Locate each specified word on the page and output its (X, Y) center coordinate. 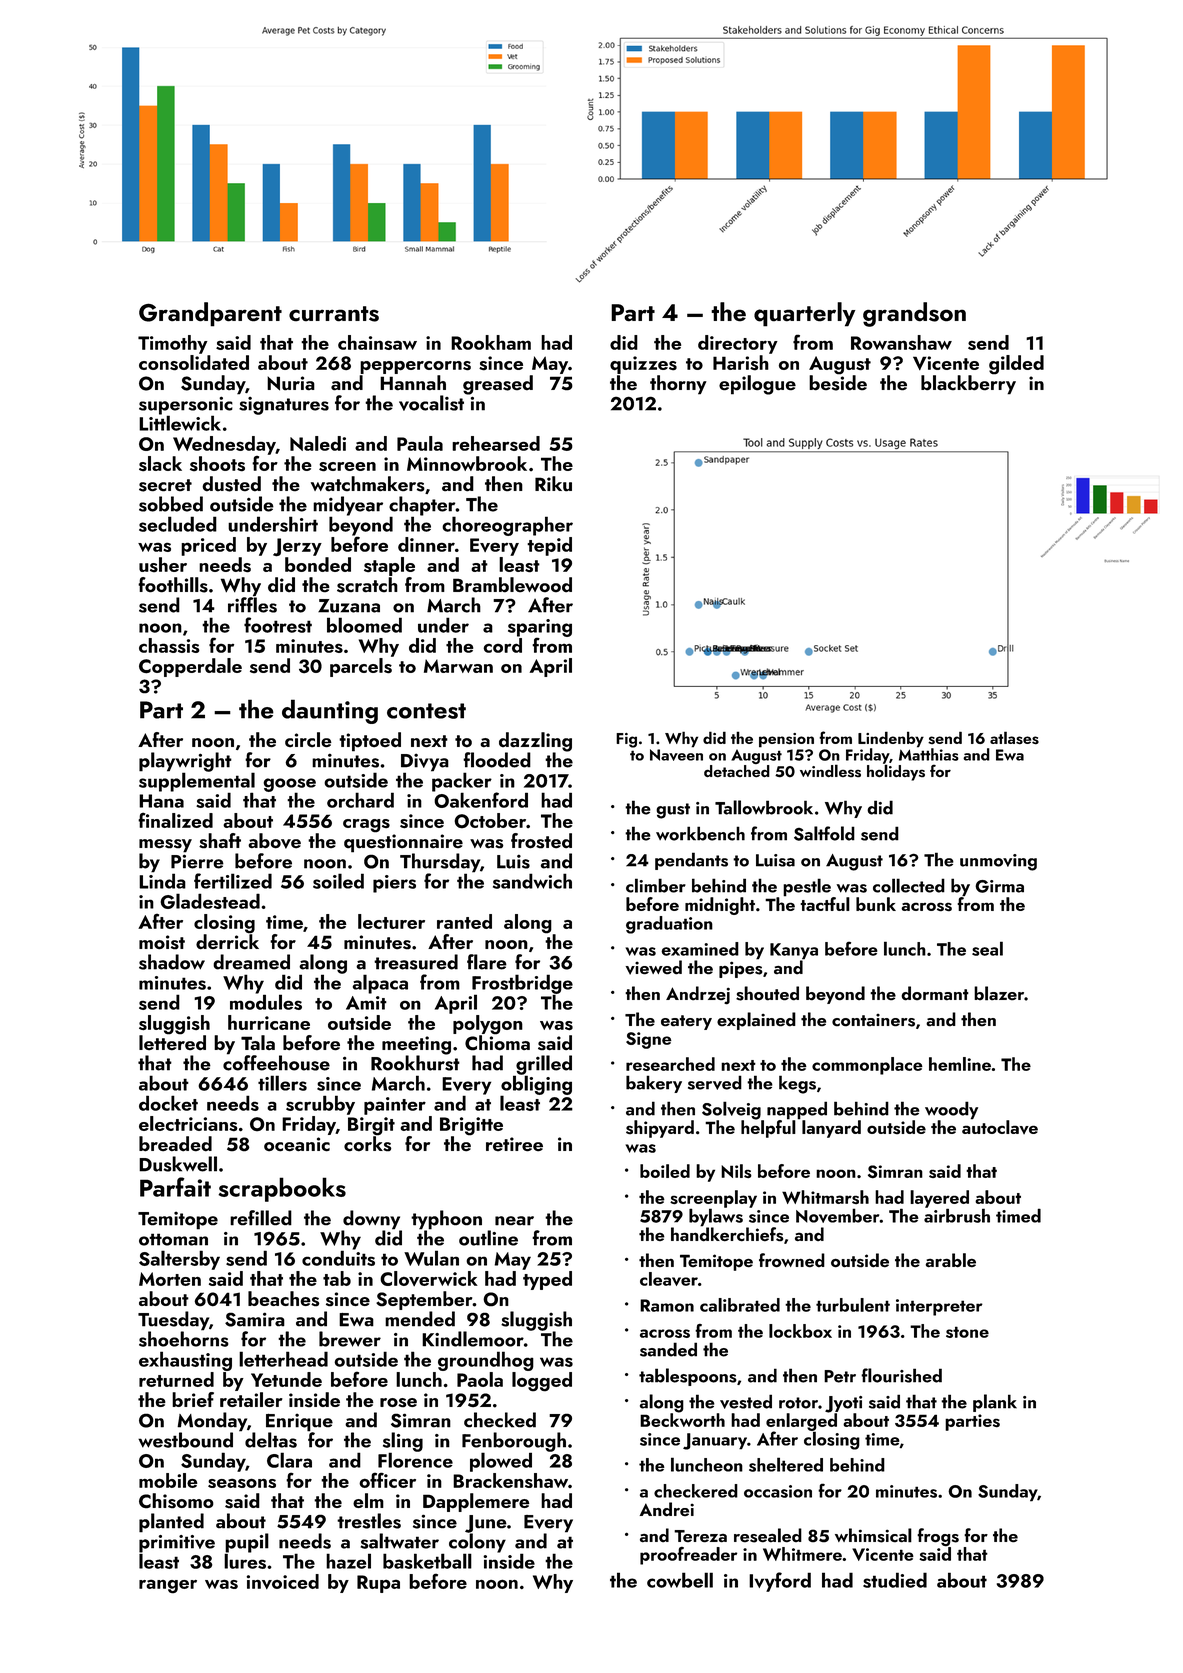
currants (334, 314)
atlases (1014, 737)
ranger (168, 1586)
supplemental (197, 782)
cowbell (680, 1580)
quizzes (643, 365)
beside (838, 383)
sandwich (532, 881)
